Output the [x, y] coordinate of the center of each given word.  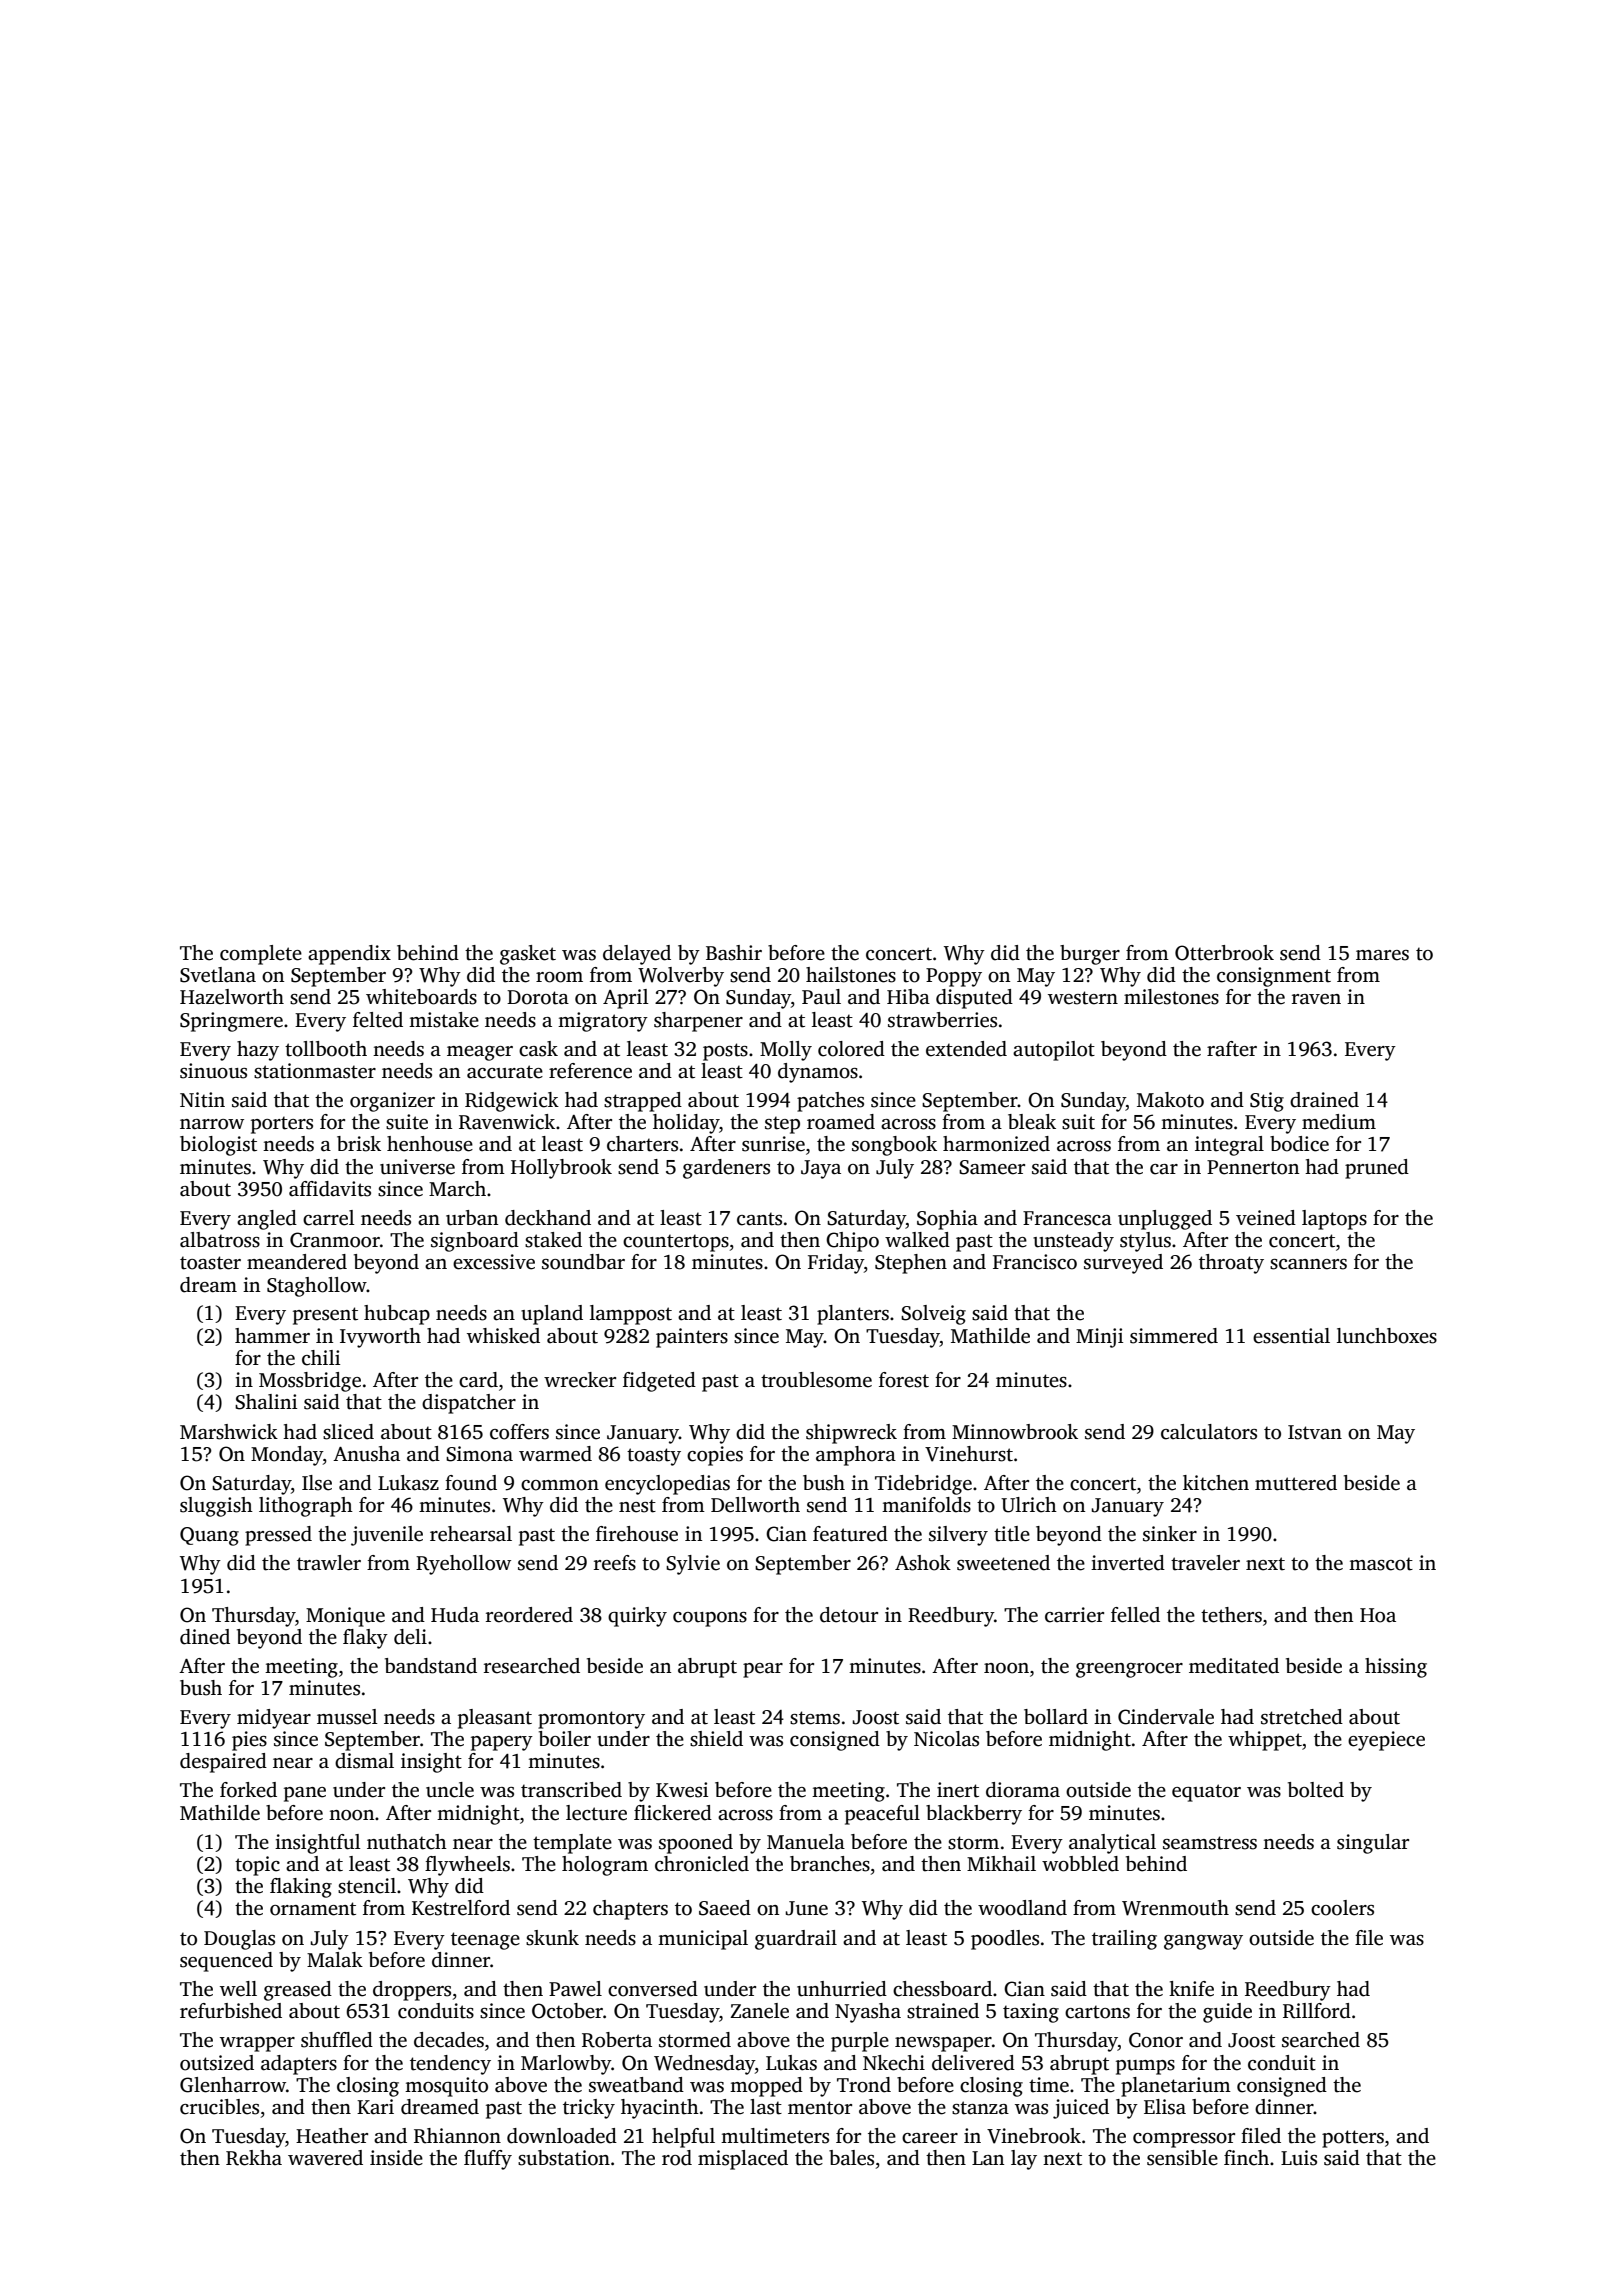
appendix [349, 955]
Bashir [734, 953]
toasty [654, 1457]
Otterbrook [1224, 953]
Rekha [254, 2158]
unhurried [842, 1989]
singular [1373, 1844]
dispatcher [469, 1404]
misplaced [743, 2160]
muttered [1296, 1483]
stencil [367, 1886]
